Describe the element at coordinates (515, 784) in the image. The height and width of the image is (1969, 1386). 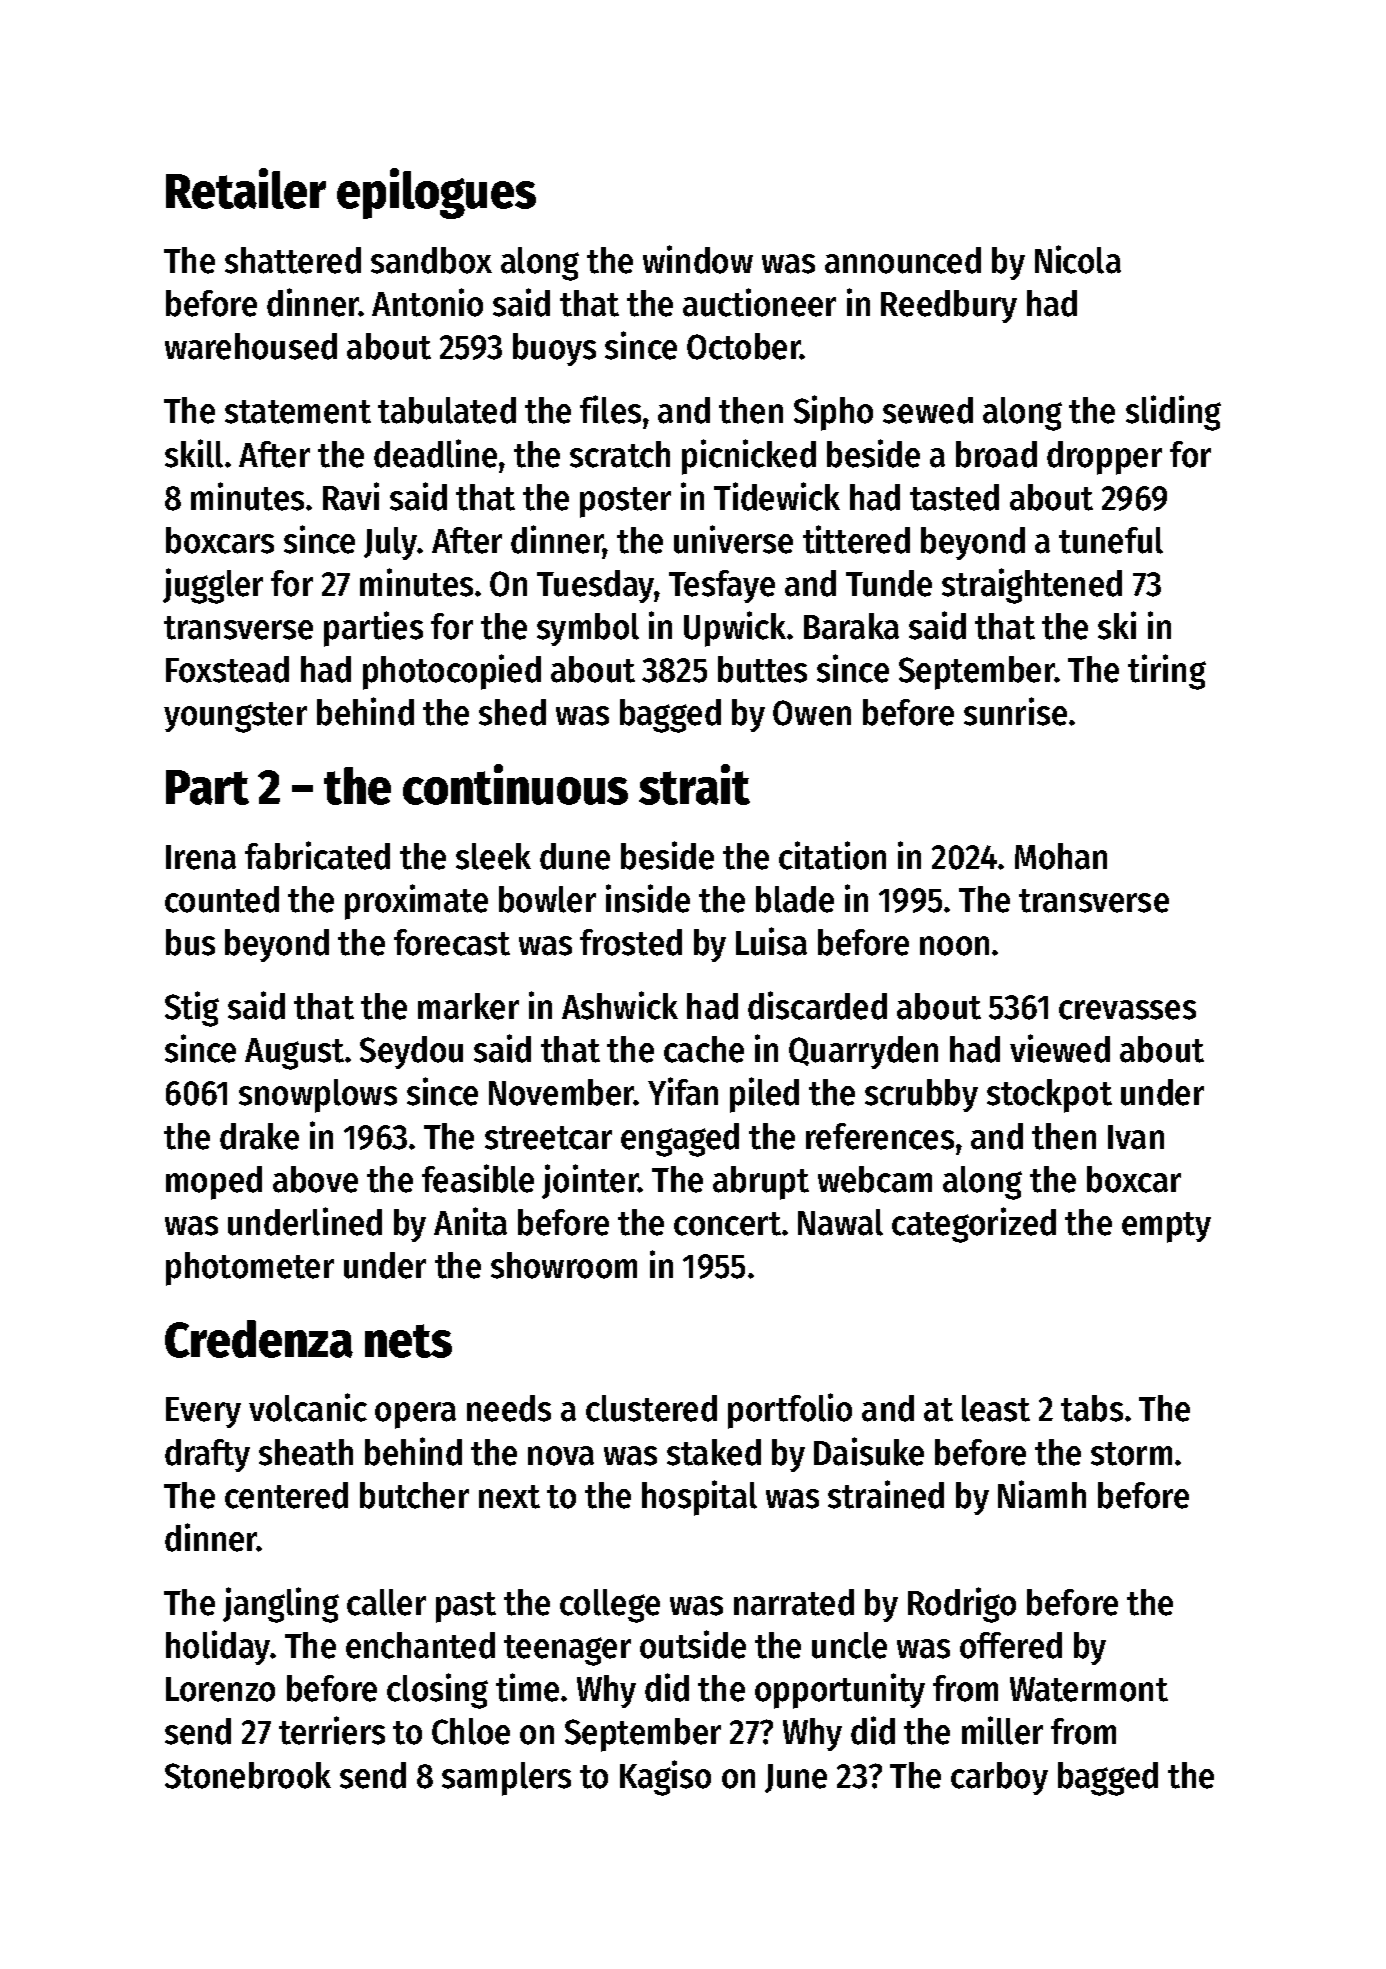
I see `continuous` at that location.
